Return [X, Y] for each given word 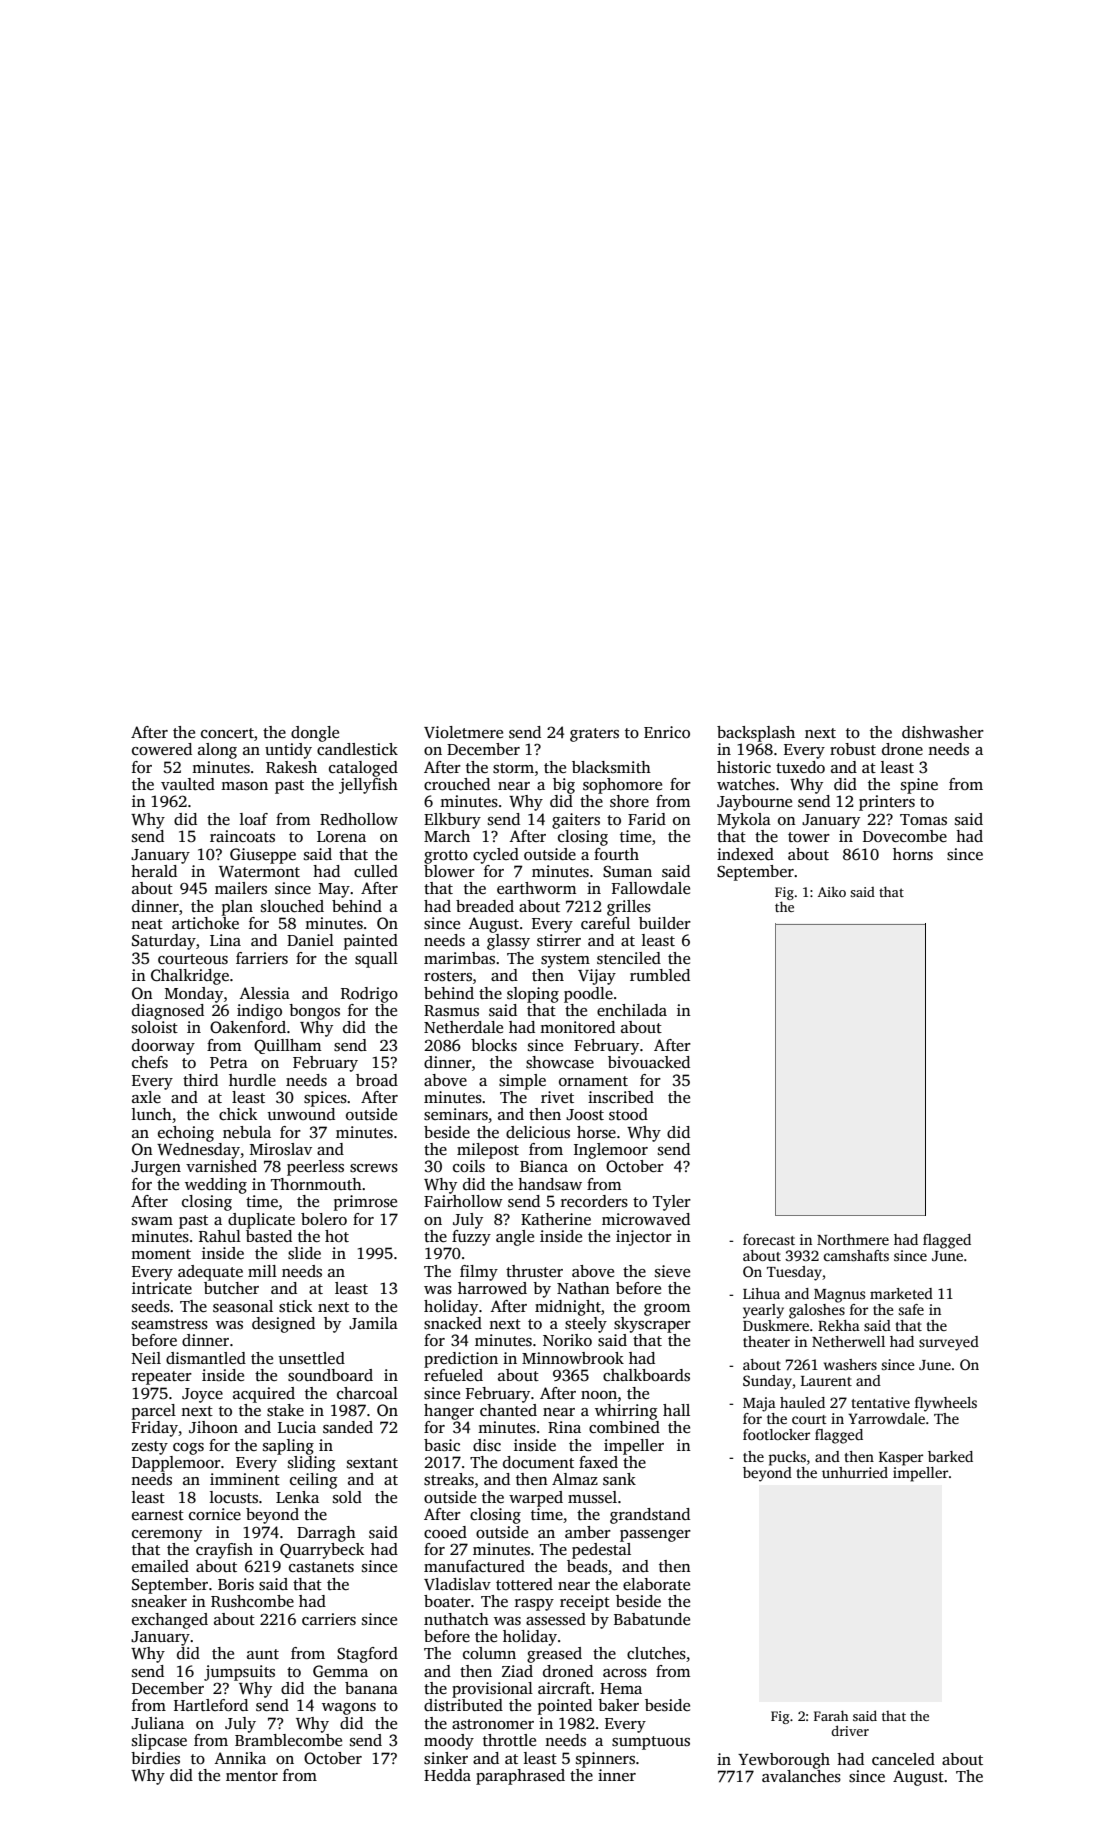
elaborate [656, 1584]
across [625, 1673]
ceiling [314, 1481]
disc [487, 1445]
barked [950, 1456]
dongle [315, 734]
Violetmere [463, 732]
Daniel [310, 940]
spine [919, 786]
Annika [240, 1758]
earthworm [536, 888]
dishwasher [943, 732]
